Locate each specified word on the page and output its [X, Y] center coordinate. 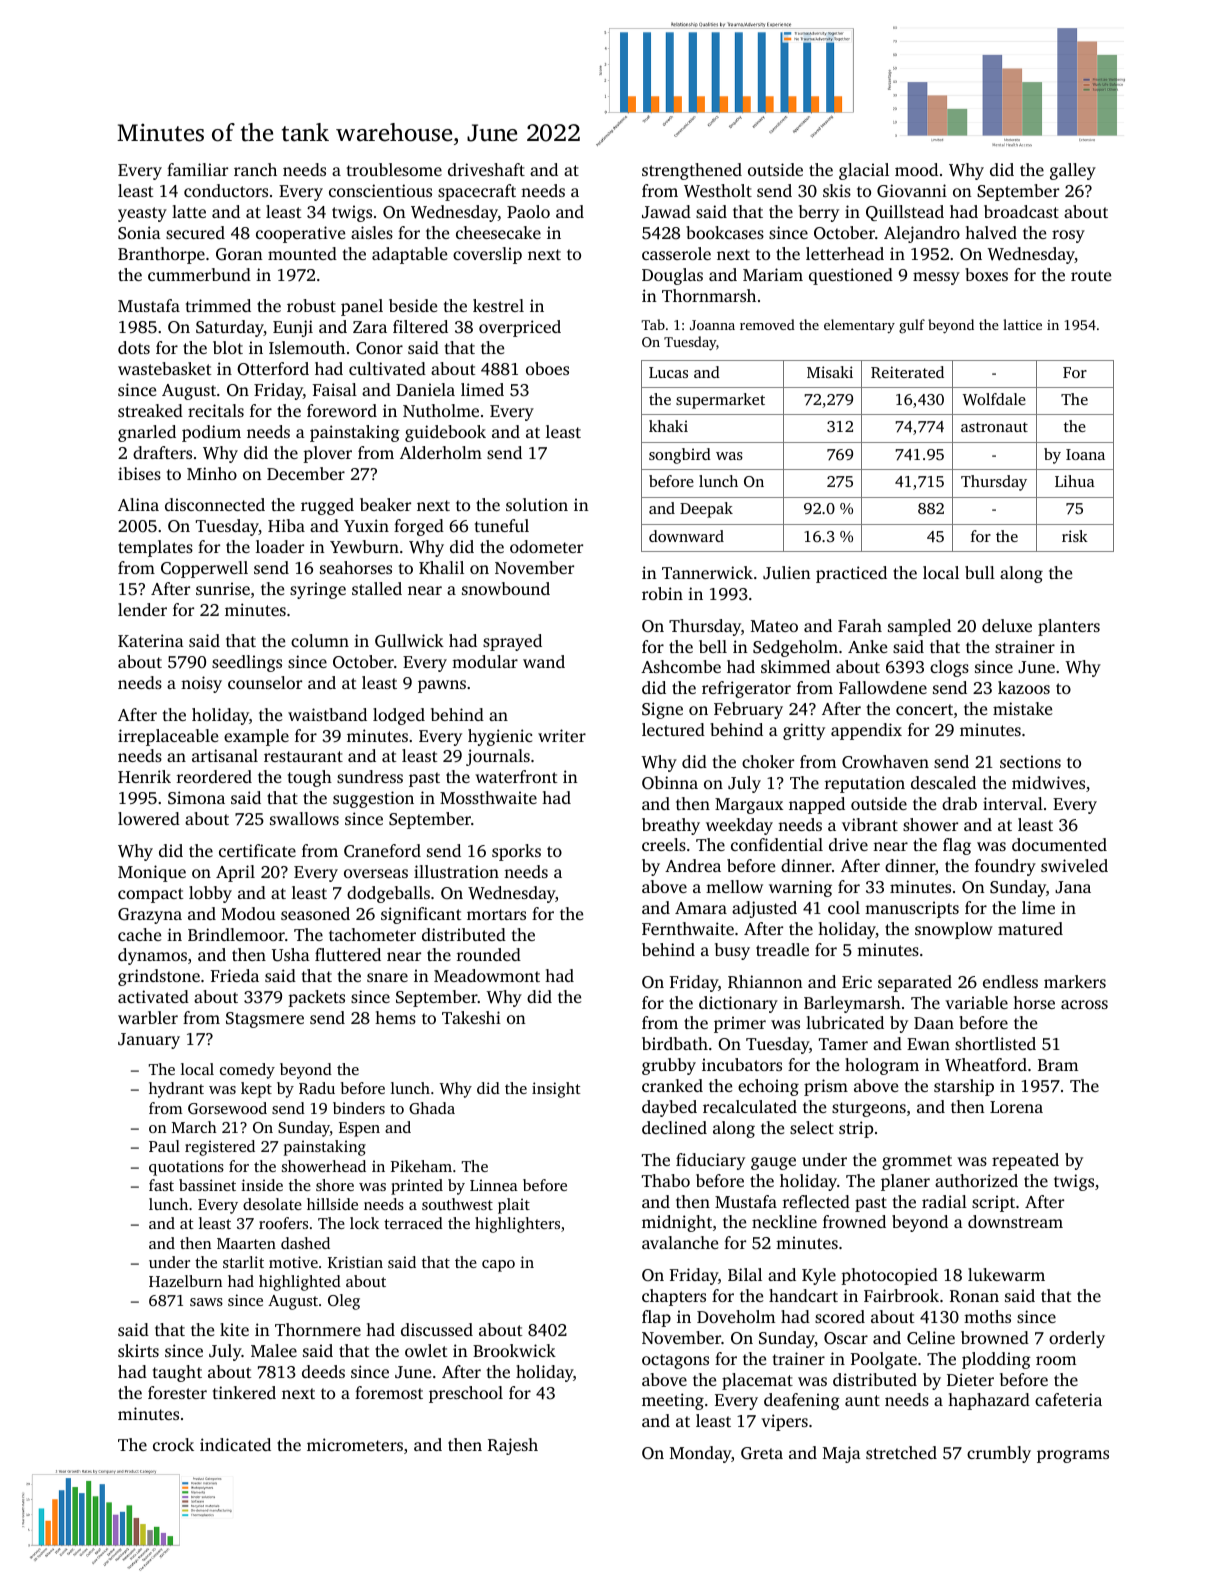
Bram [1058, 1065]
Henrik [144, 776]
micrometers [355, 1444]
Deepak [706, 510]
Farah [860, 625]
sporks [516, 852]
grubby [669, 1066]
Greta [762, 1453]
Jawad [666, 212]
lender [142, 609]
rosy [1068, 236]
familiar [197, 169]
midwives [1048, 782]
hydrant [176, 1090]
